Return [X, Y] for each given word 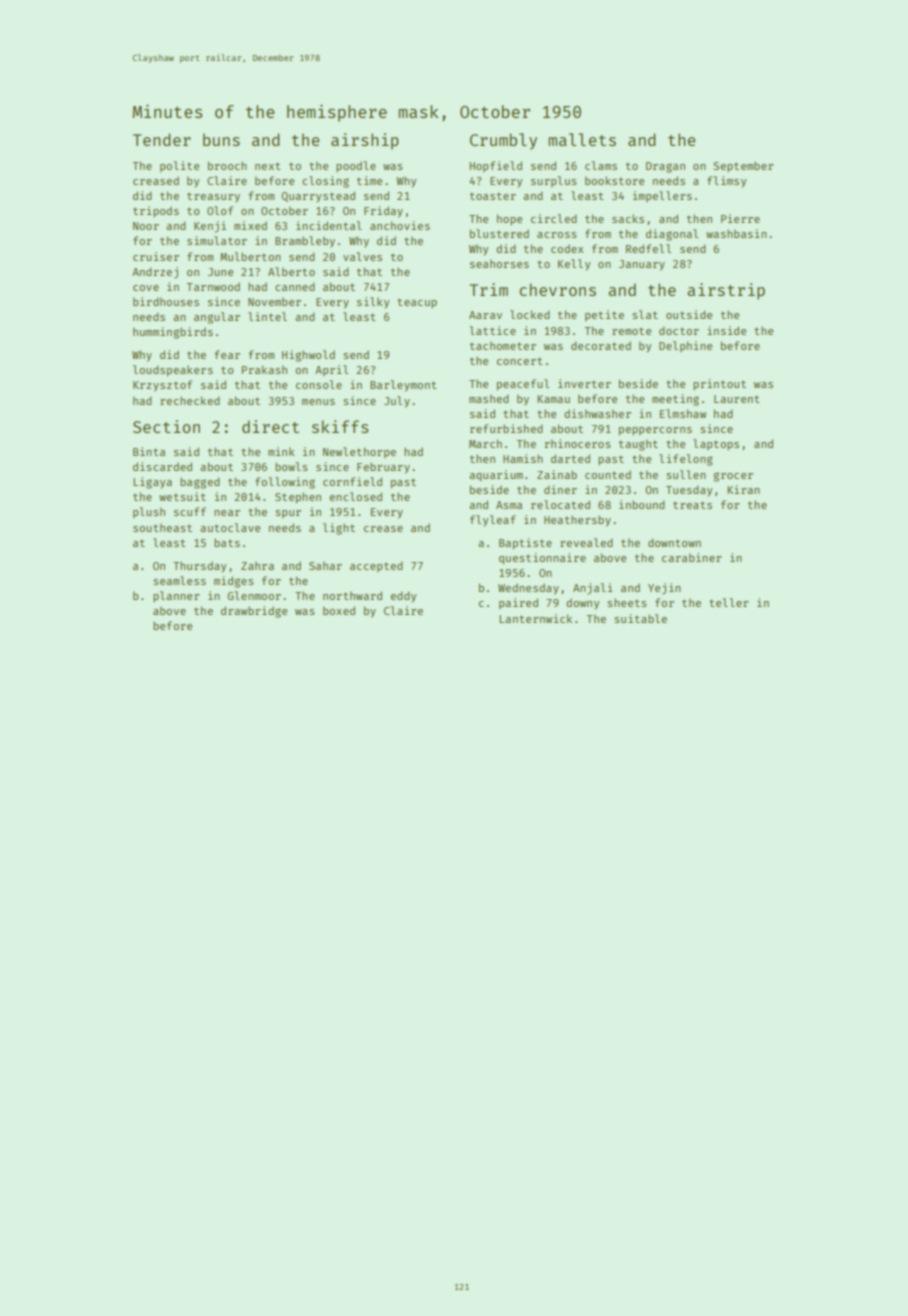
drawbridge [254, 612]
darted [570, 458]
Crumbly [503, 141]
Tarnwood [213, 286]
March [485, 443]
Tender [162, 139]
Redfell [648, 248]
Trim [488, 289]
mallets [582, 139]
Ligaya [152, 483]
